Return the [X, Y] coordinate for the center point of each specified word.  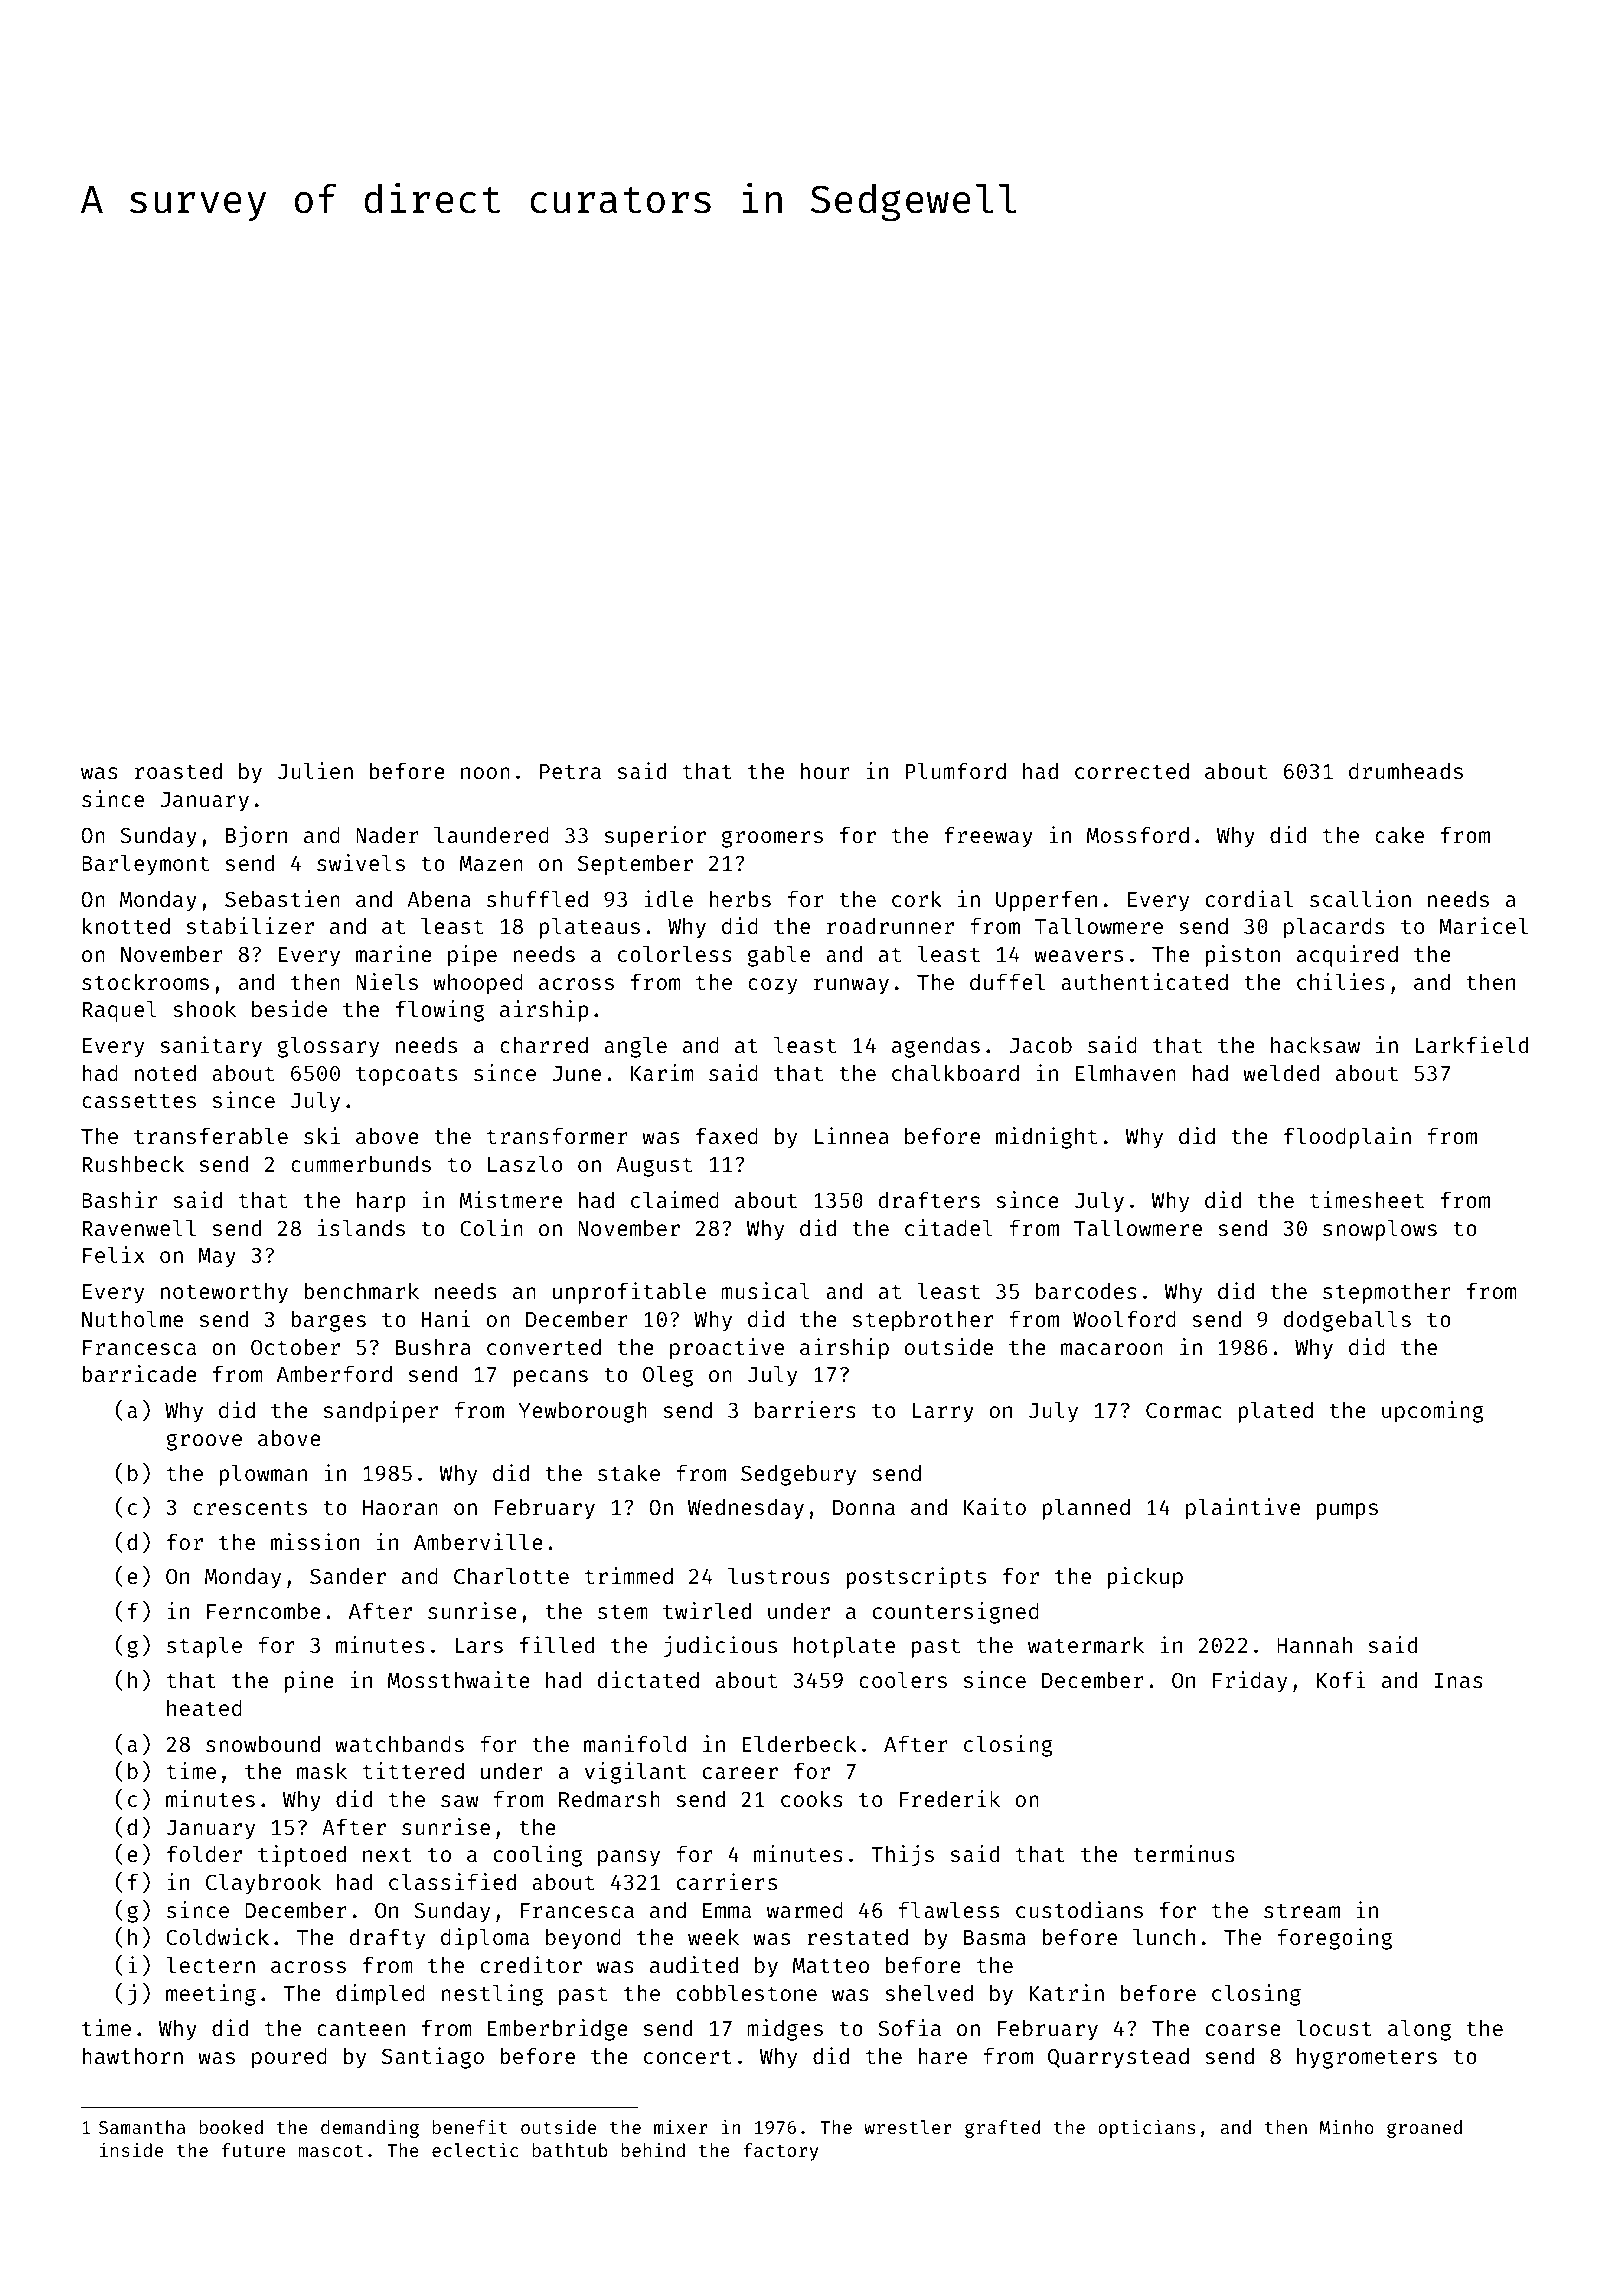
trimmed [629, 1575]
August [654, 1167]
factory [780, 2152]
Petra [570, 771]
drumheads [1406, 771]
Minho [1347, 2127]
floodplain [1347, 1138]
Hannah [1314, 1645]
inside [131, 2149]
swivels [361, 862]
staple [204, 1647]
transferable [211, 1135]
